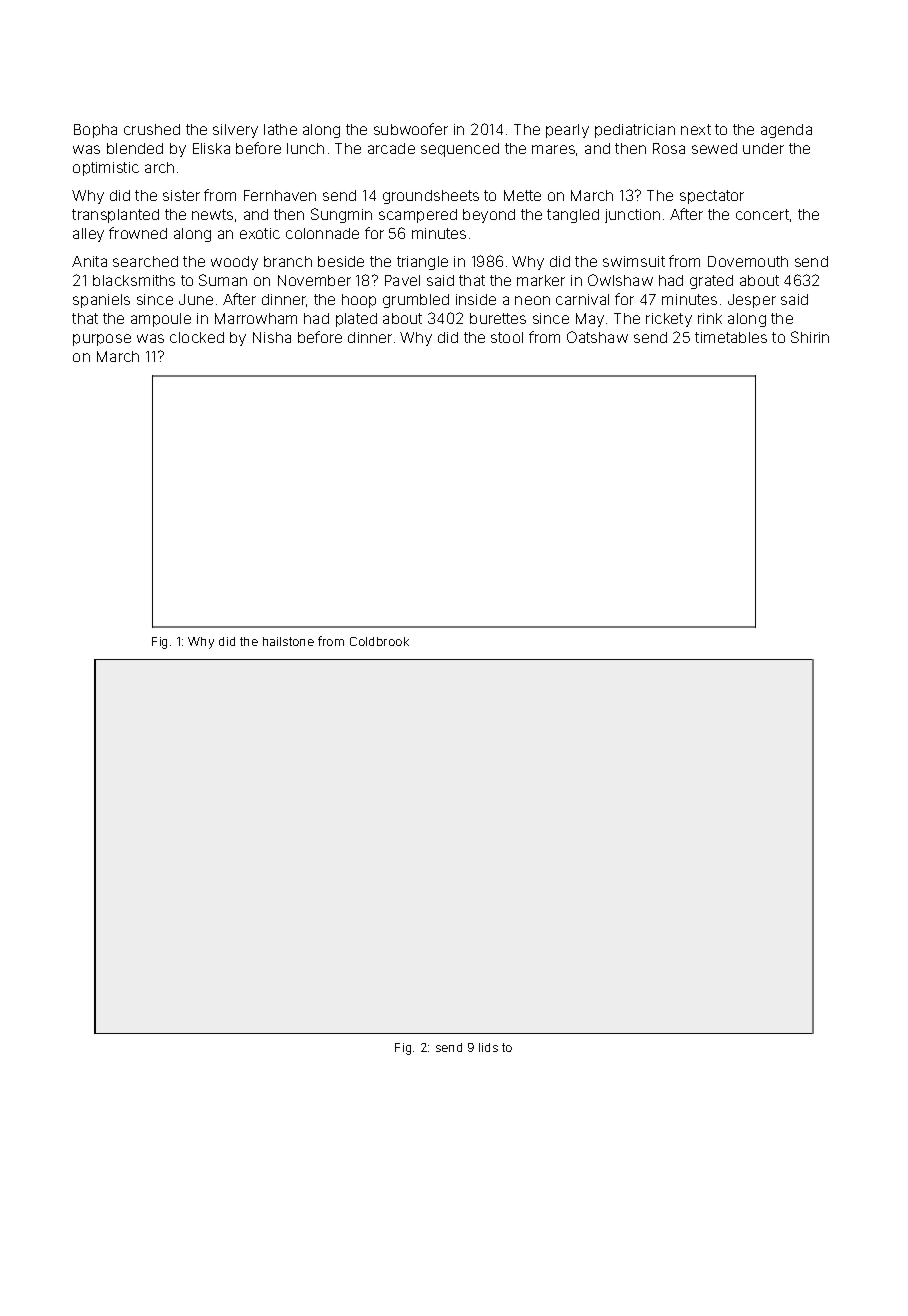  Describe the element at coordinates (272, 337) in the page. I see `Nisha` at that location.
